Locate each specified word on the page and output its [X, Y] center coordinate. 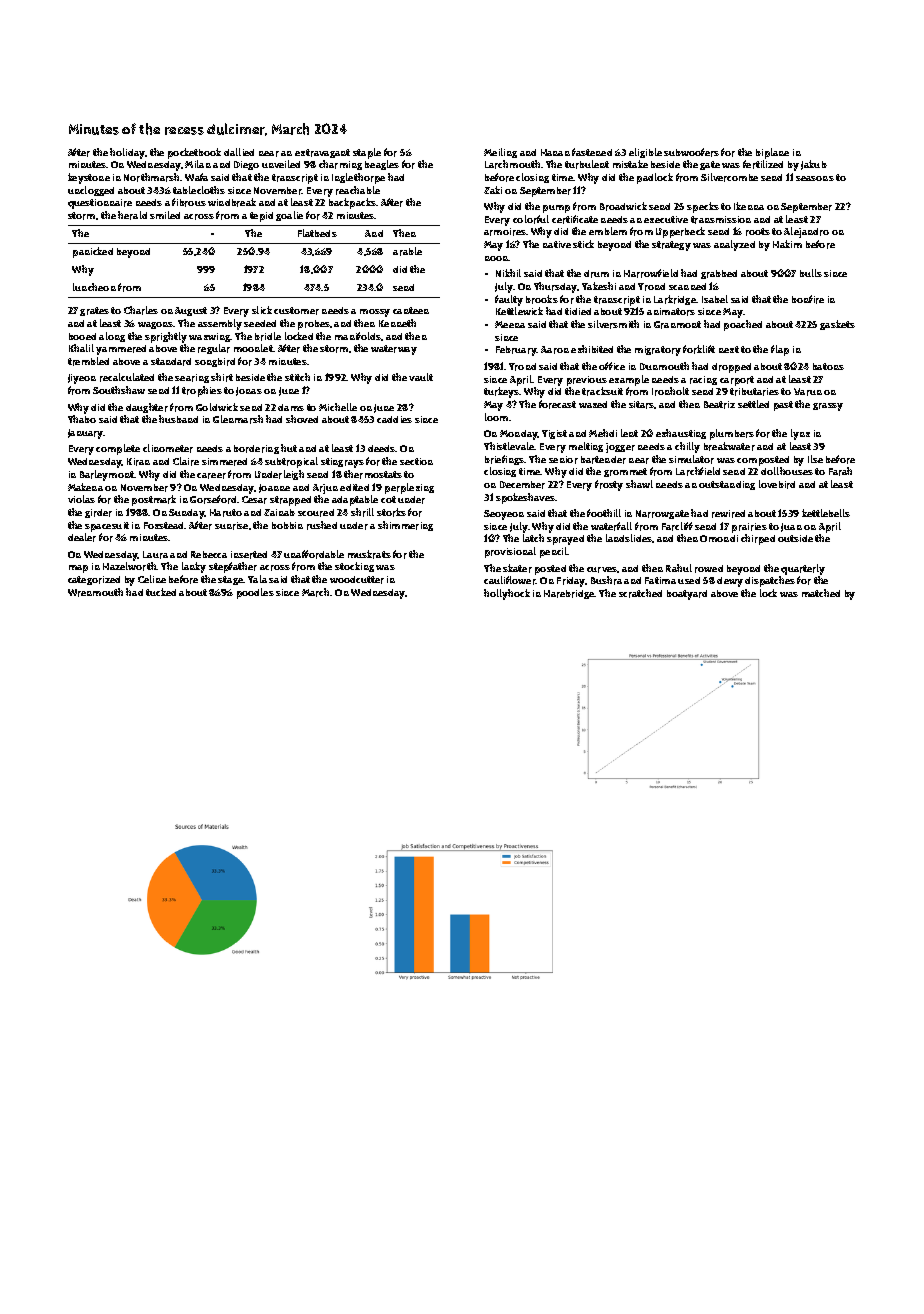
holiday [128, 153]
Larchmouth [512, 164]
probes [314, 325]
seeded [260, 323]
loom [496, 417]
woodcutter [357, 580]
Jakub [814, 165]
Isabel [715, 299]
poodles [255, 593]
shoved [302, 419]
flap [780, 350]
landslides [629, 538]
